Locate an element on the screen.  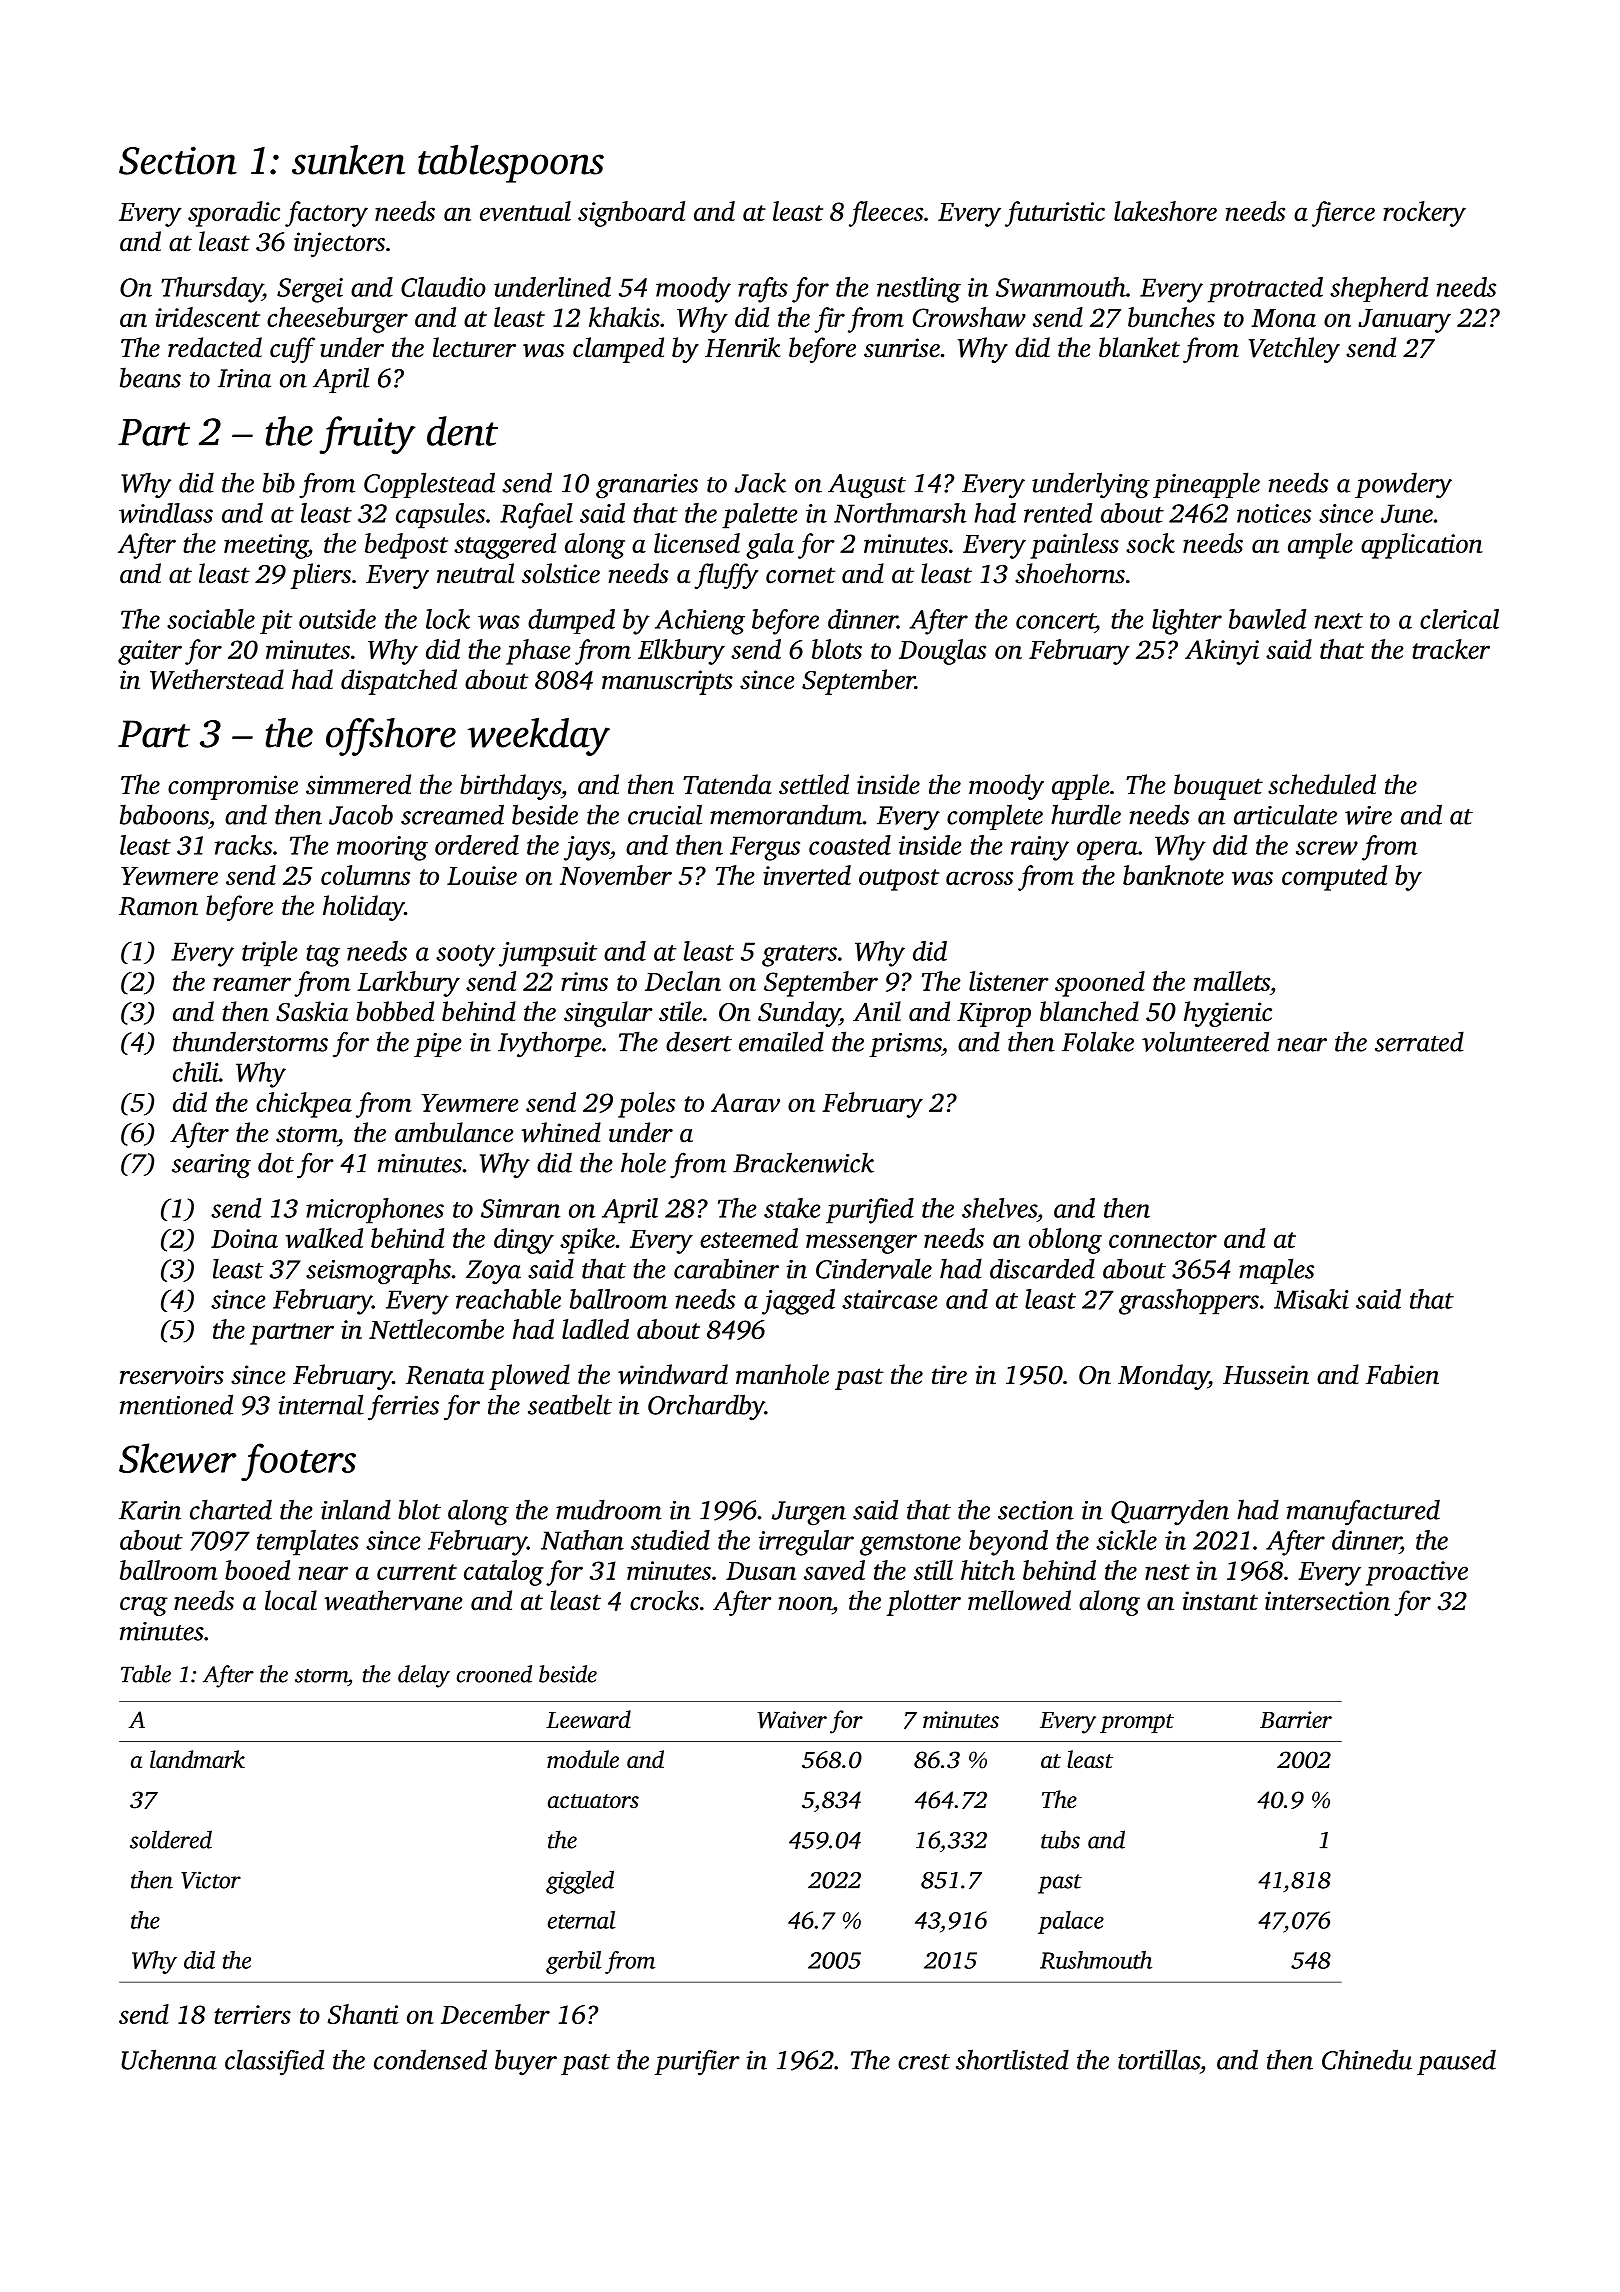
windward is located at coordinates (673, 1374).
